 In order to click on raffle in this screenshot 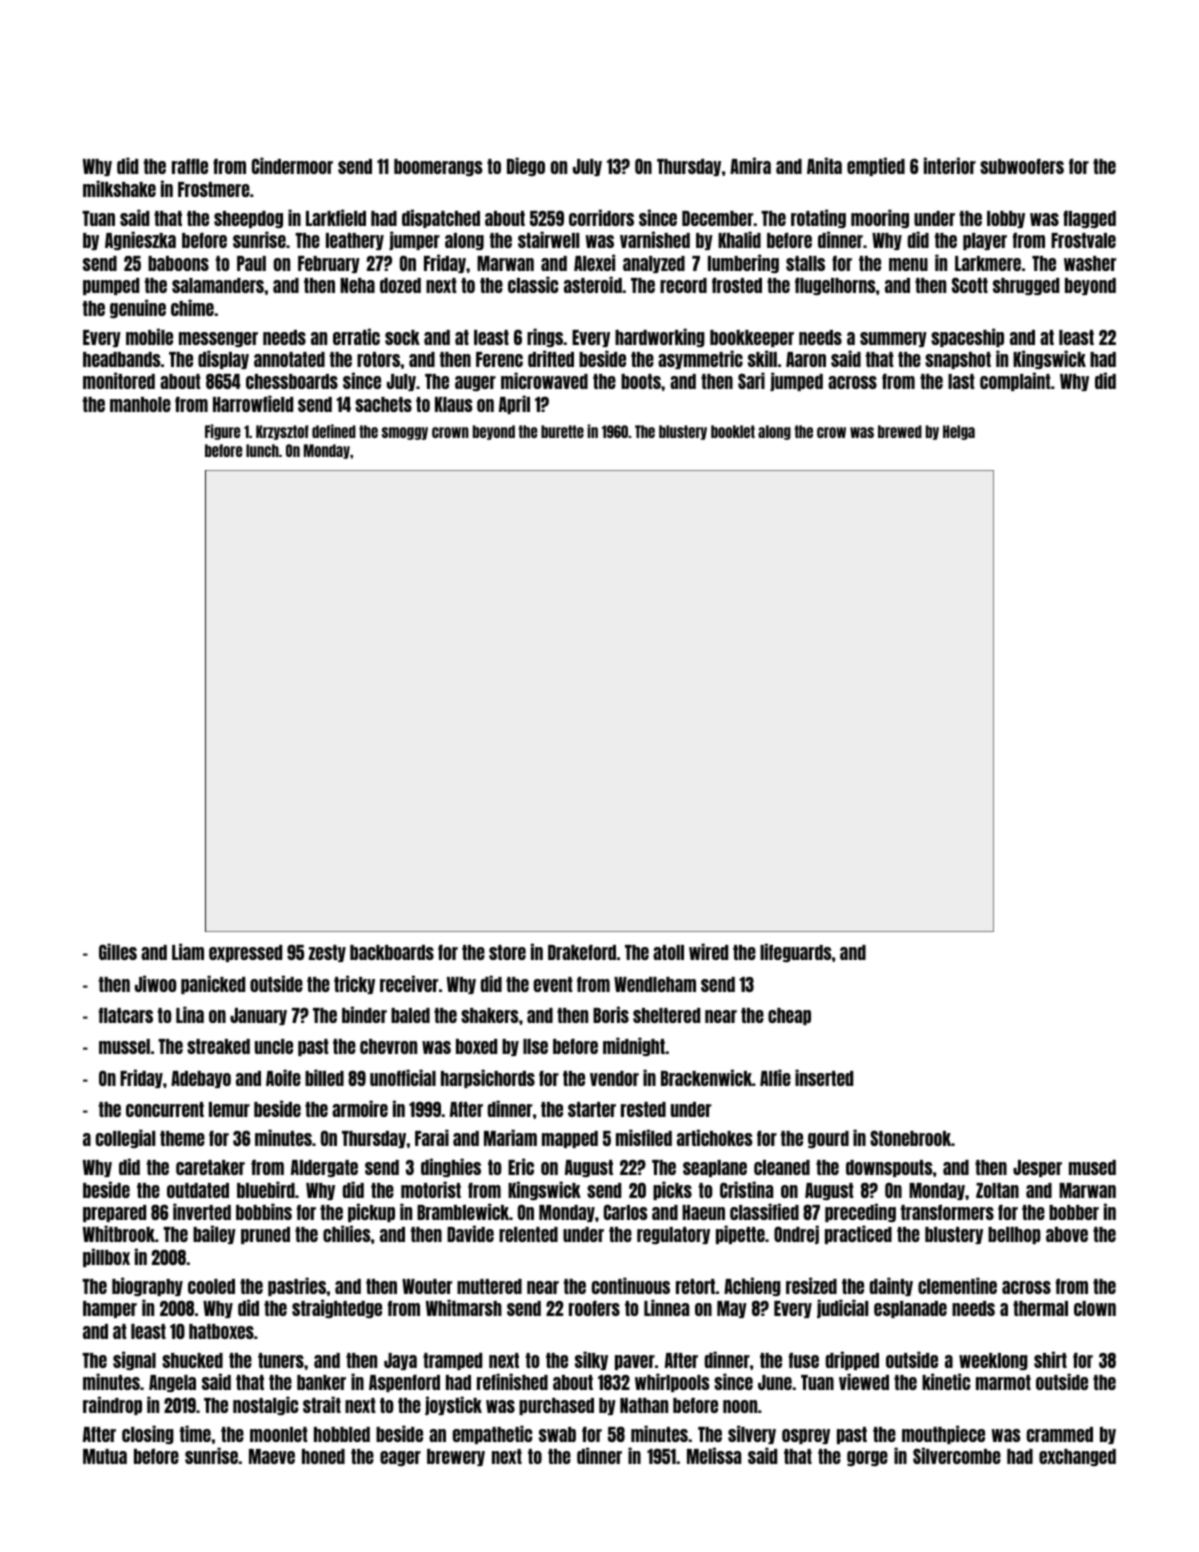, I will do `click(190, 166)`.
